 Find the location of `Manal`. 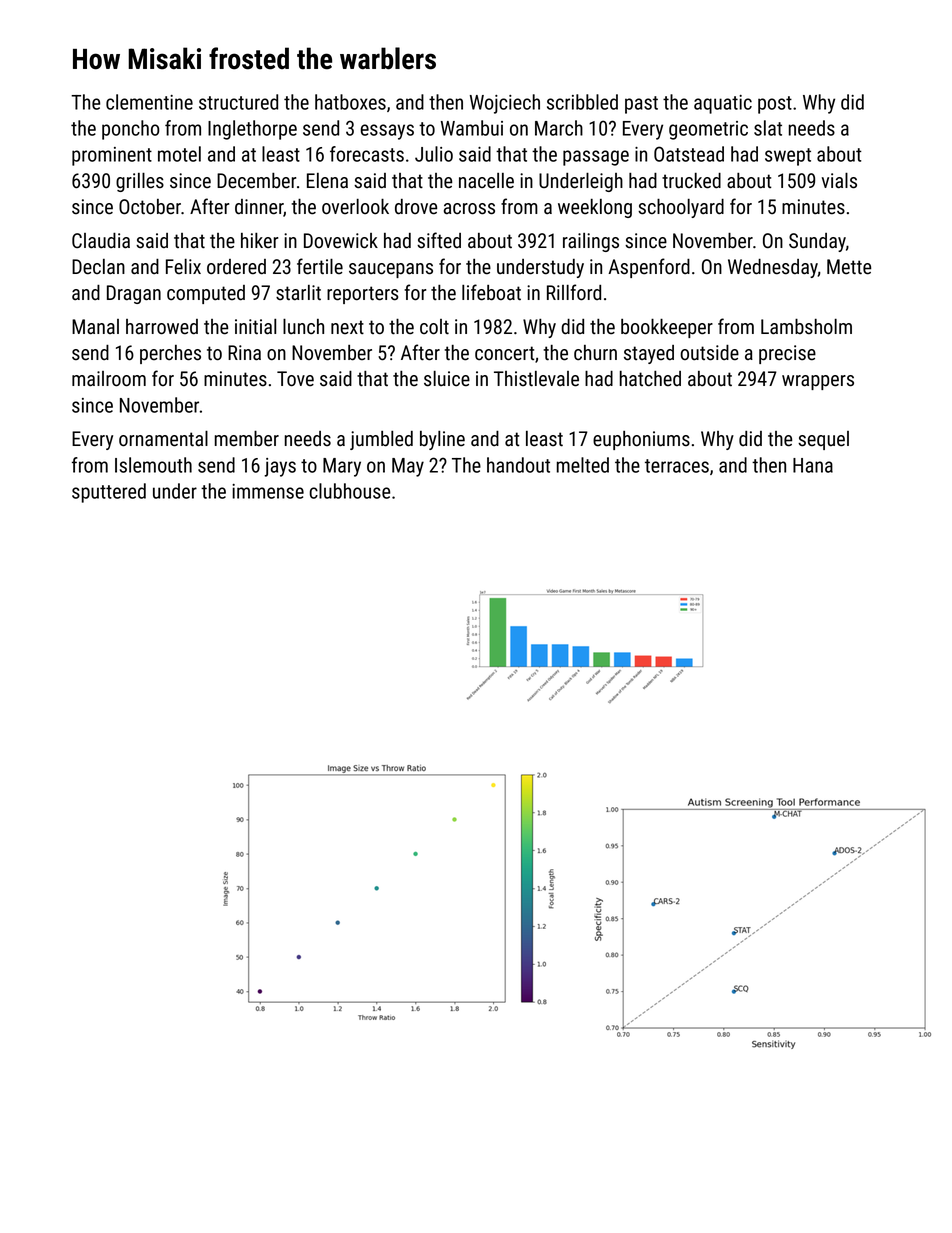

Manal is located at coordinates (95, 327).
